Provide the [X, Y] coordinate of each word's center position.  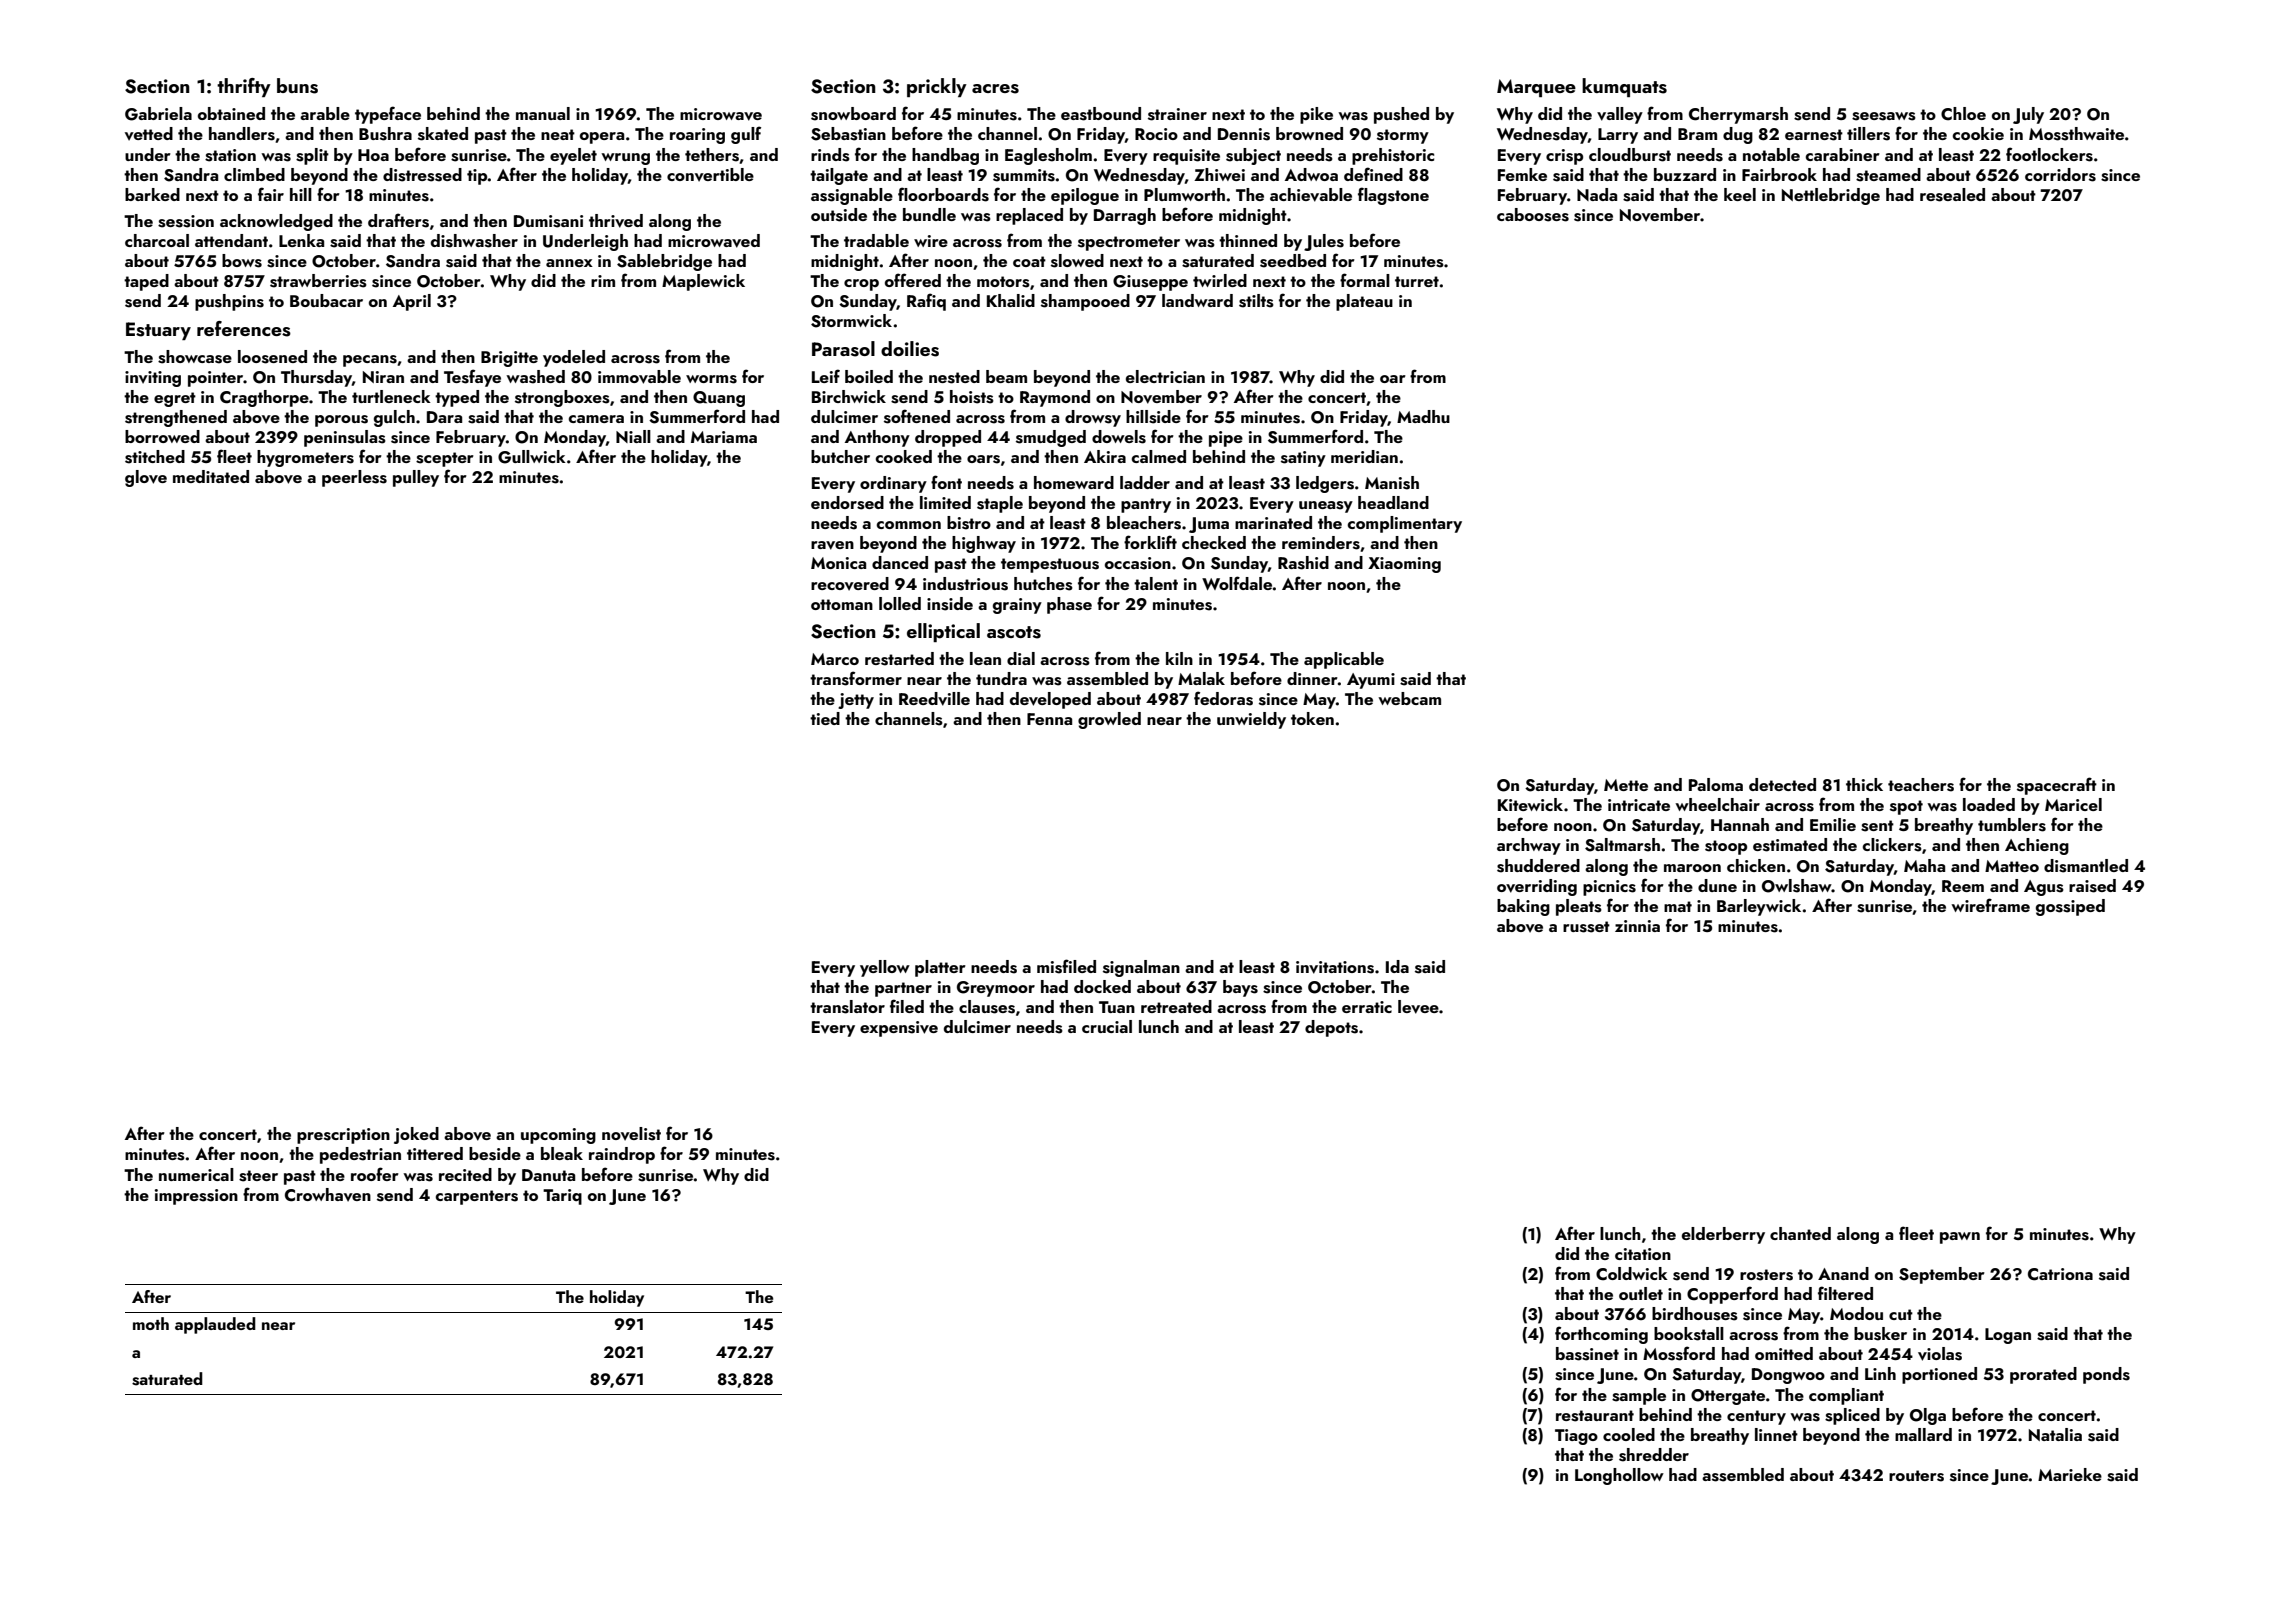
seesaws [1884, 116]
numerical [196, 1174]
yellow [885, 968]
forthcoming [1601, 1335]
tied [825, 718]
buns [297, 86]
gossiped [2070, 907]
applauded [215, 1325]
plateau [1364, 302]
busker [1880, 1334]
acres [995, 89]
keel [1740, 194]
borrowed [162, 436]
